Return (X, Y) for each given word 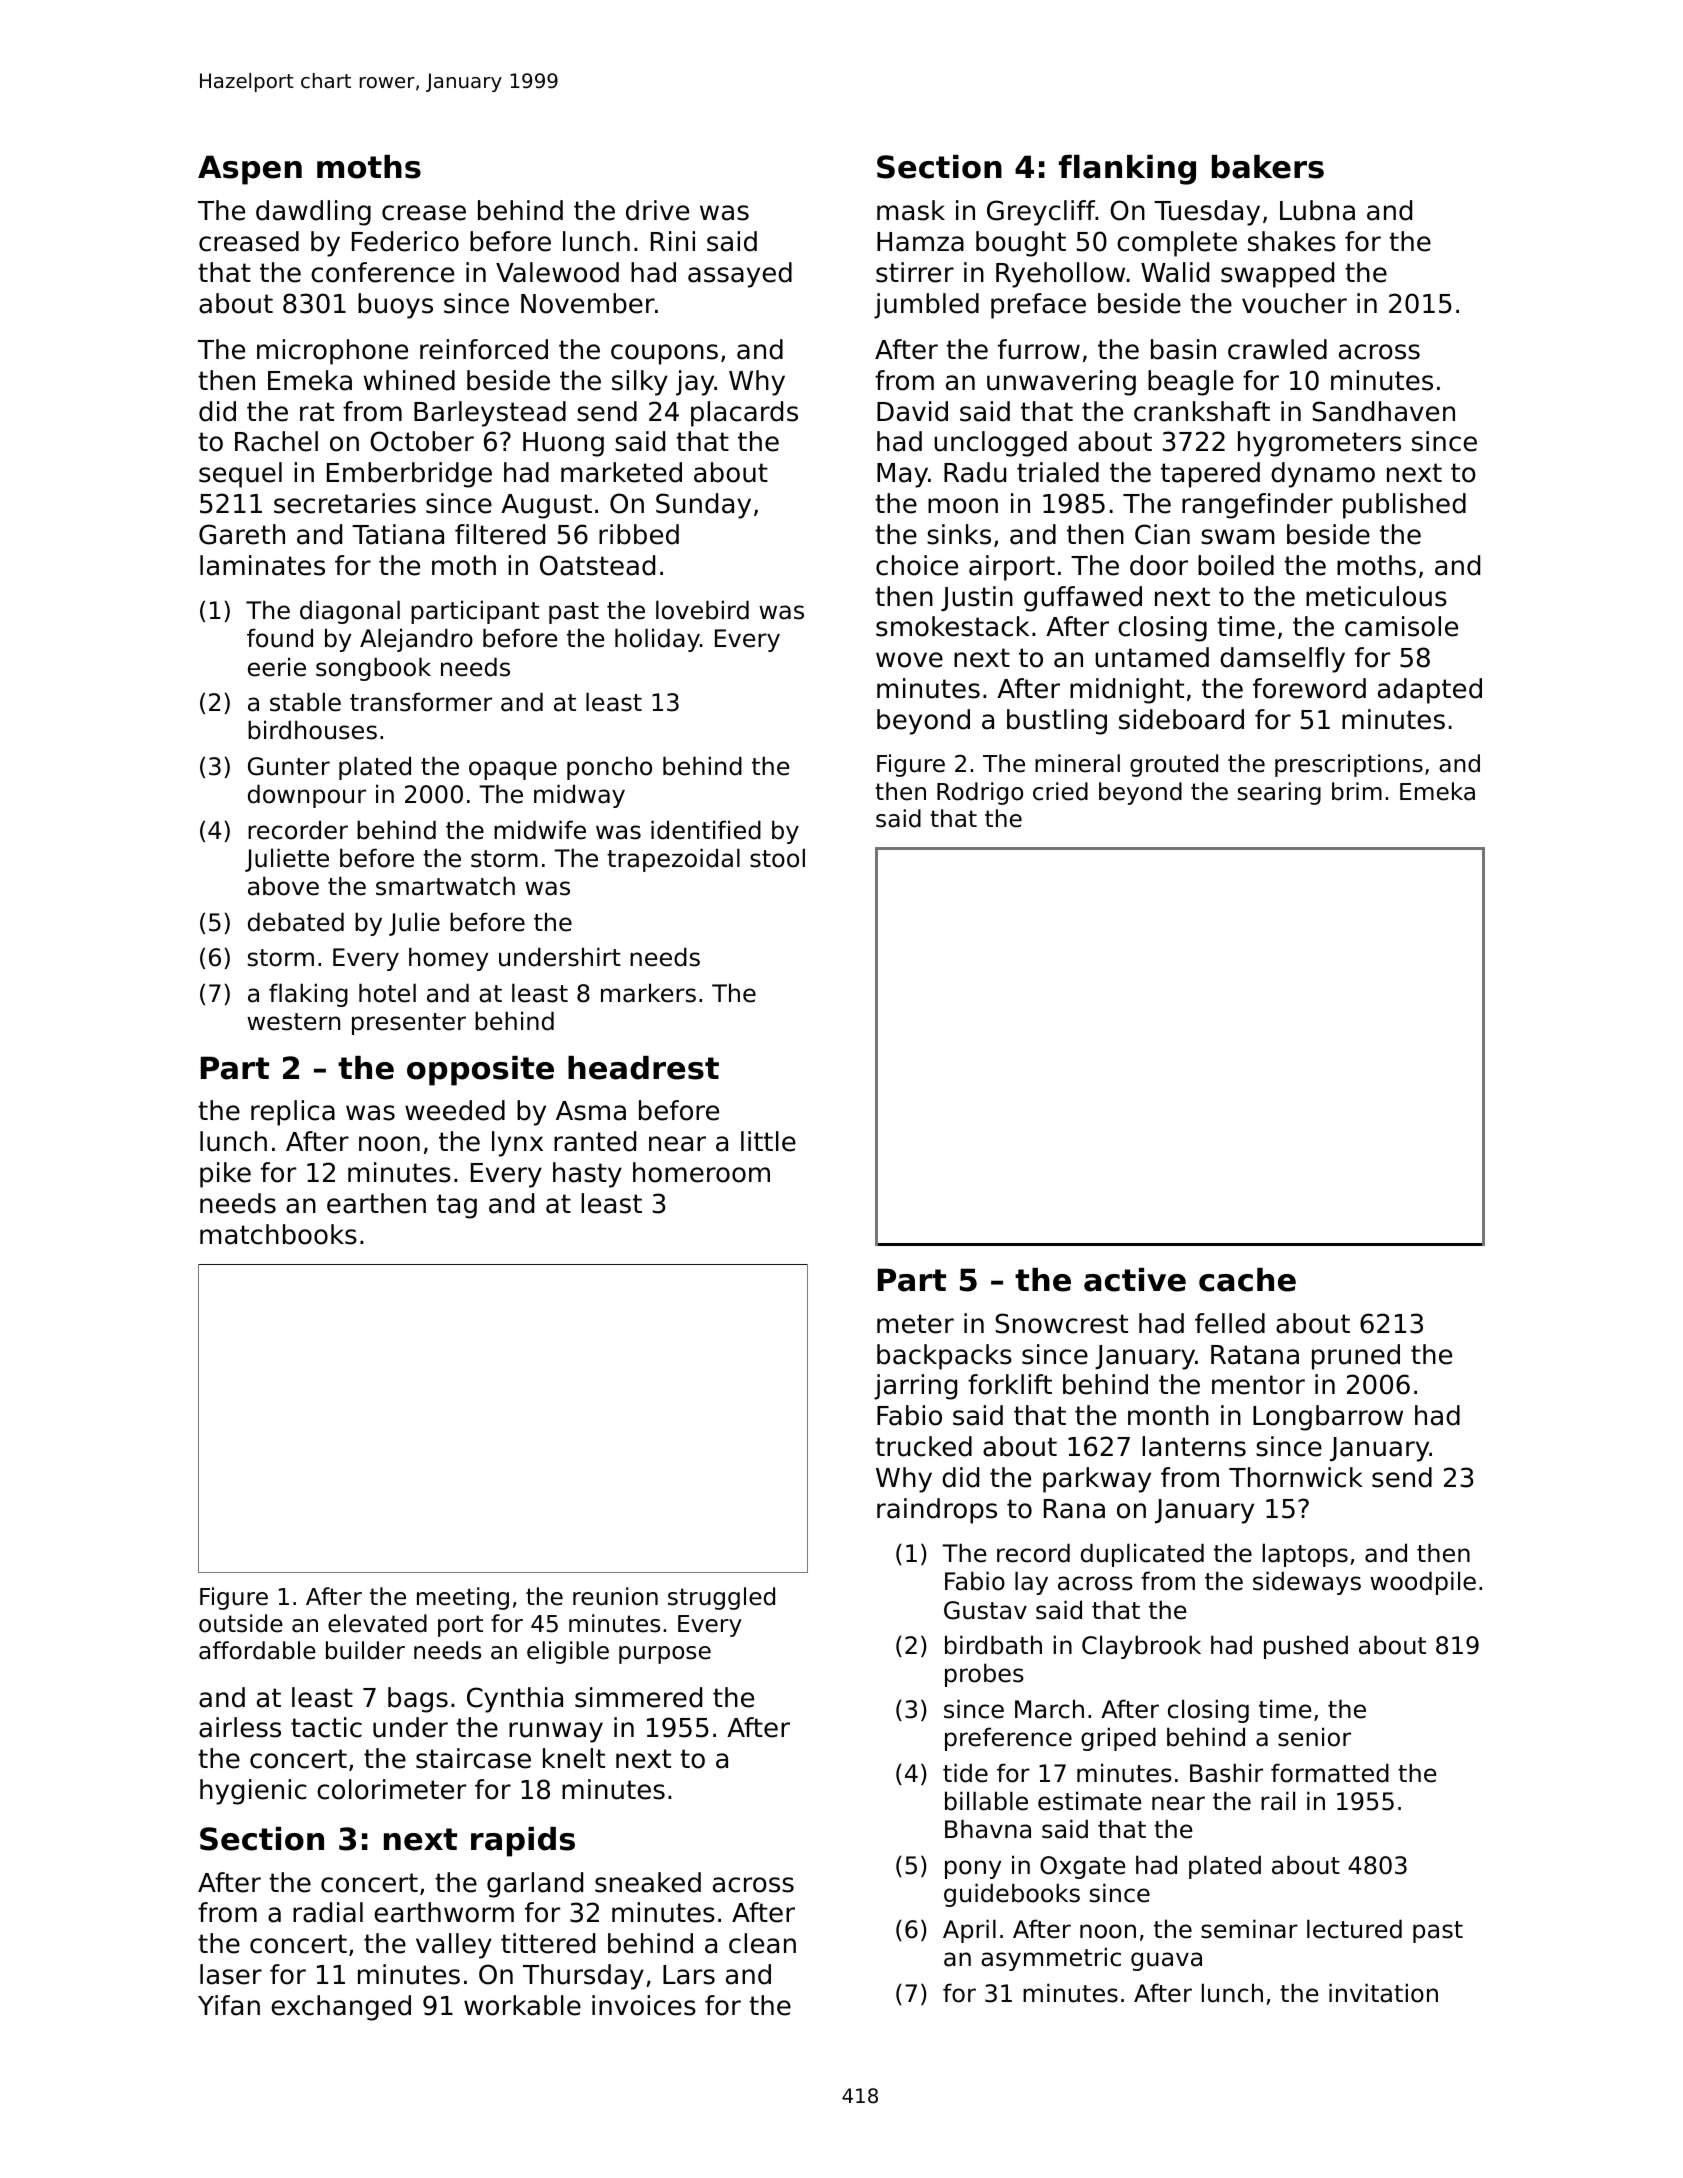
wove (909, 660)
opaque (513, 770)
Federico (405, 241)
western (293, 1022)
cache (1247, 1280)
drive (657, 210)
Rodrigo (980, 793)
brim (1357, 791)
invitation (1383, 1993)
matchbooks (278, 1234)
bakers (1268, 167)
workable (522, 2005)
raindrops (937, 1511)
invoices (644, 2005)
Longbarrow (1328, 1418)
